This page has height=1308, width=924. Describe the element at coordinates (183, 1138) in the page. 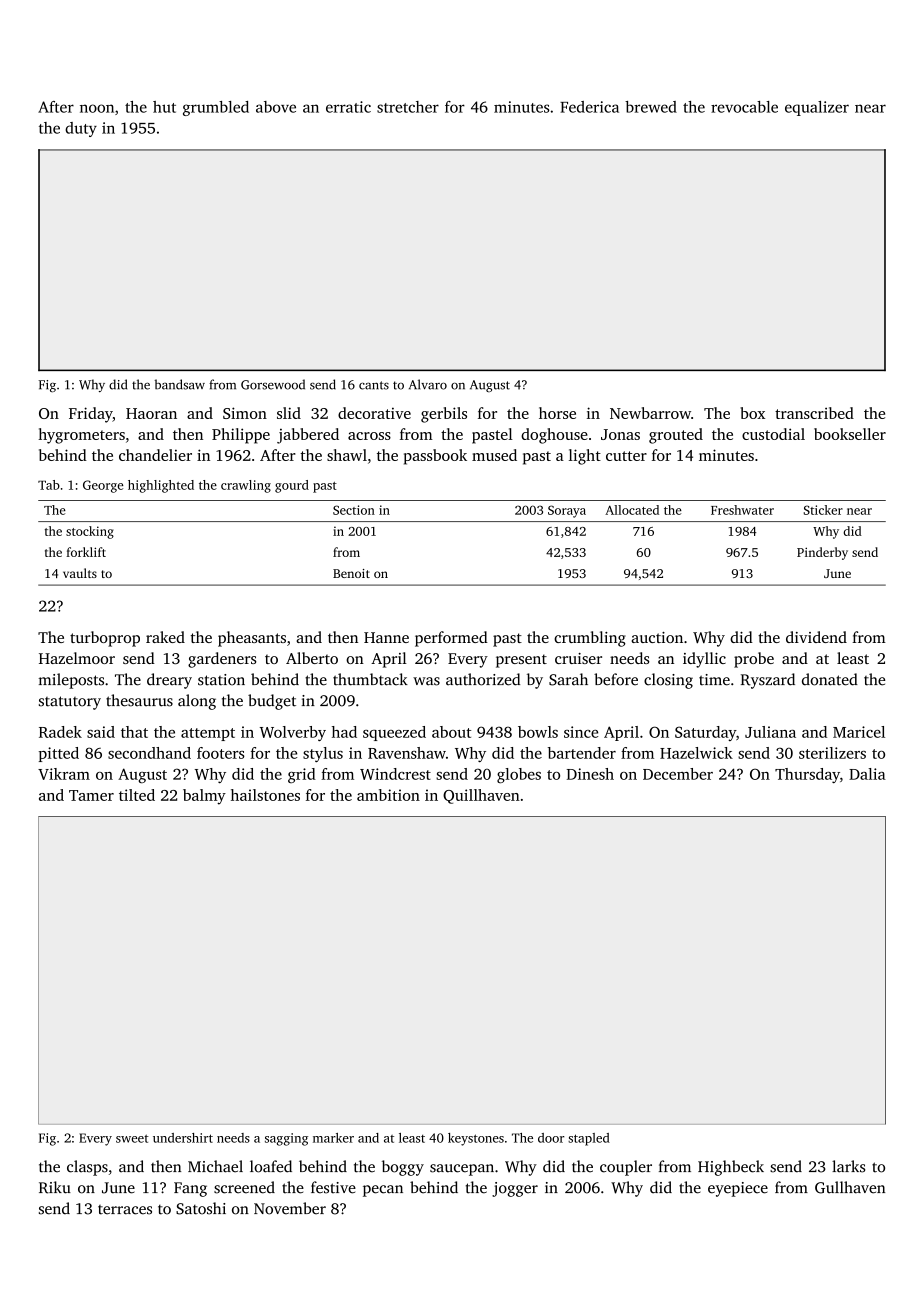

I see `undershirt` at that location.
